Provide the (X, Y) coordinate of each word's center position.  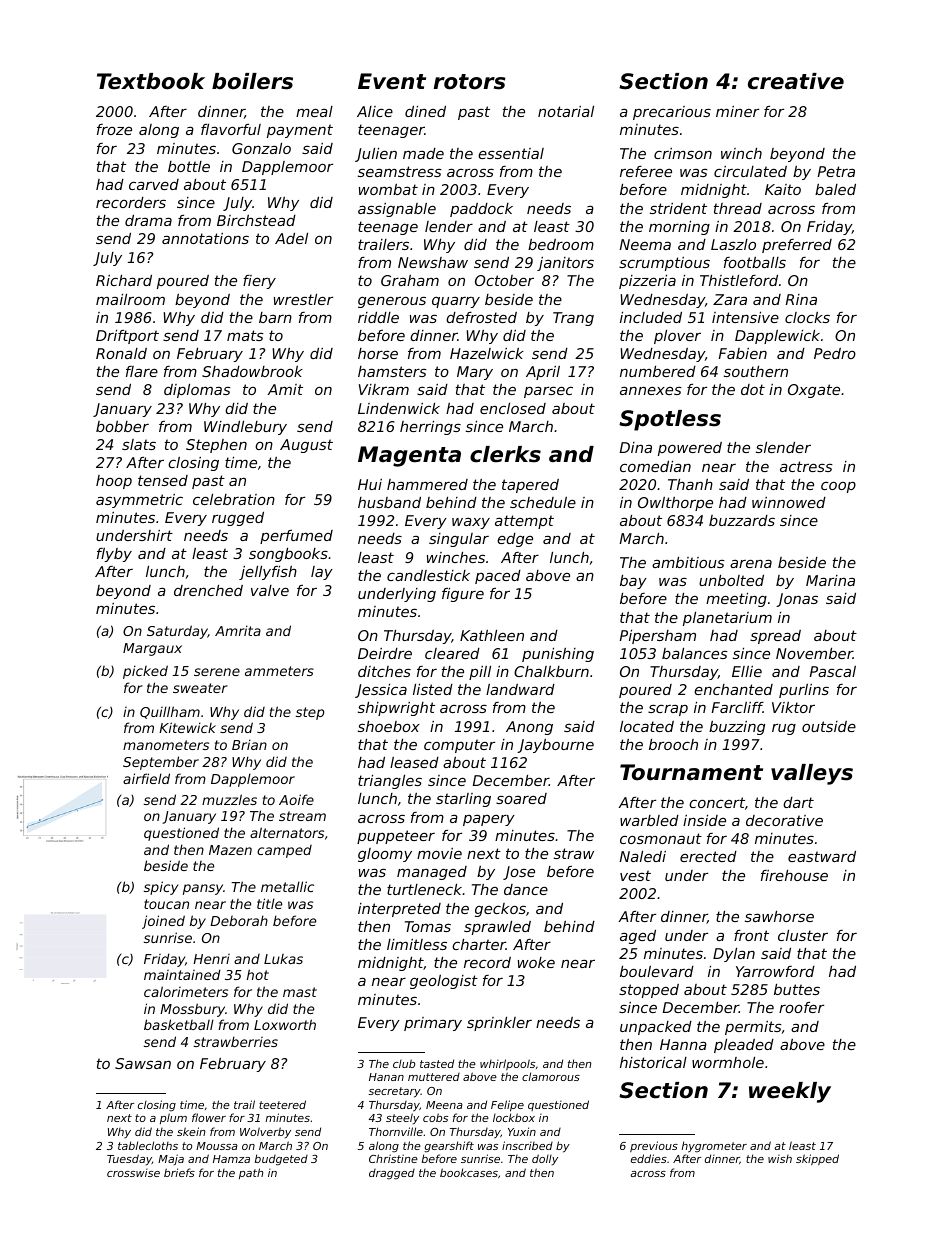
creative (796, 81)
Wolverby (265, 1133)
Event (392, 81)
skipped (817, 1159)
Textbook (151, 81)
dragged (392, 1174)
